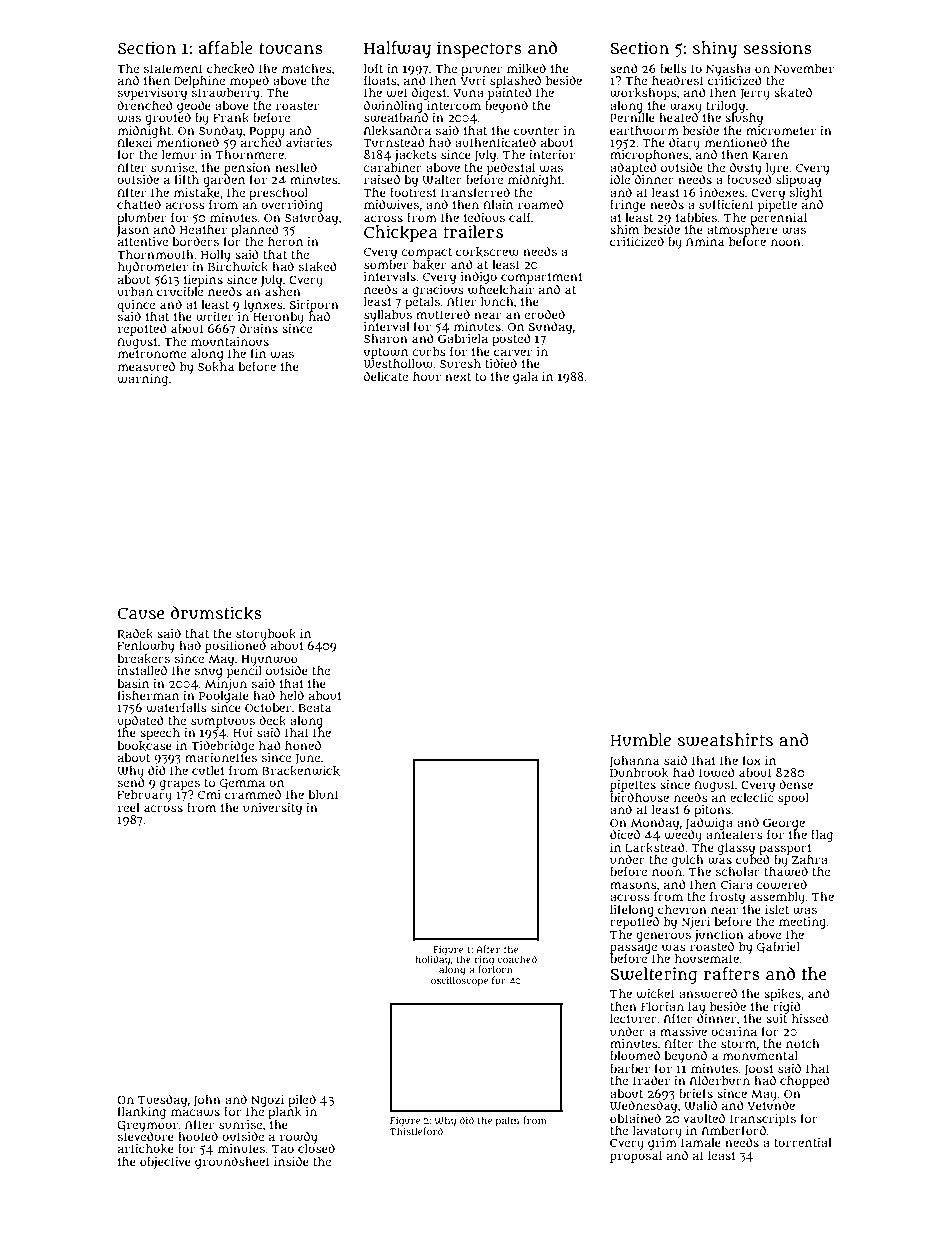 This screenshot has height=1233, width=952. I want to click on shiny, so click(715, 49).
